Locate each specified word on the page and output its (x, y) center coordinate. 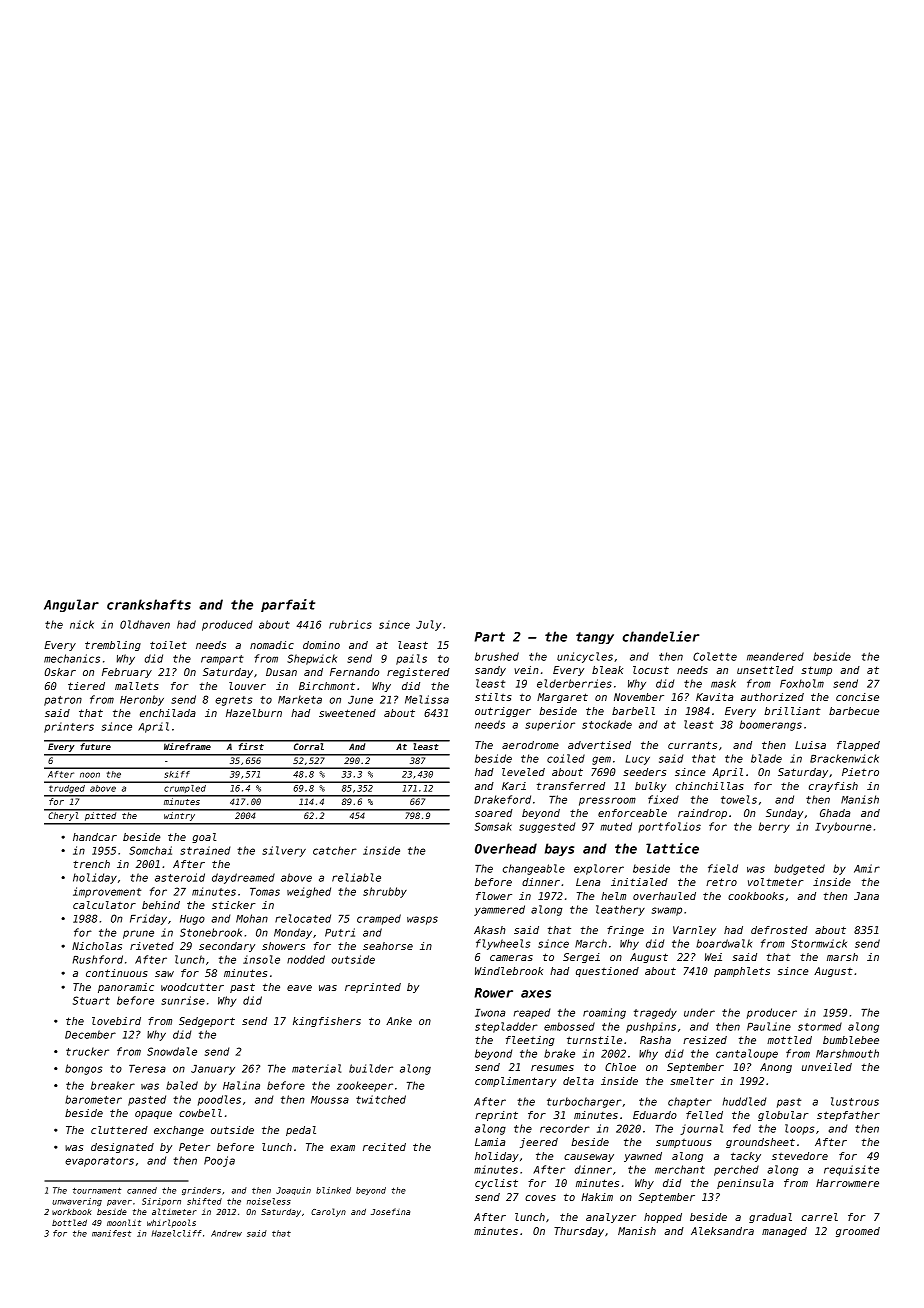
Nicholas (97, 946)
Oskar (60, 672)
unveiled (827, 1067)
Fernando (354, 672)
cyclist (496, 1184)
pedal (301, 1131)
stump (816, 671)
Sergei (581, 958)
